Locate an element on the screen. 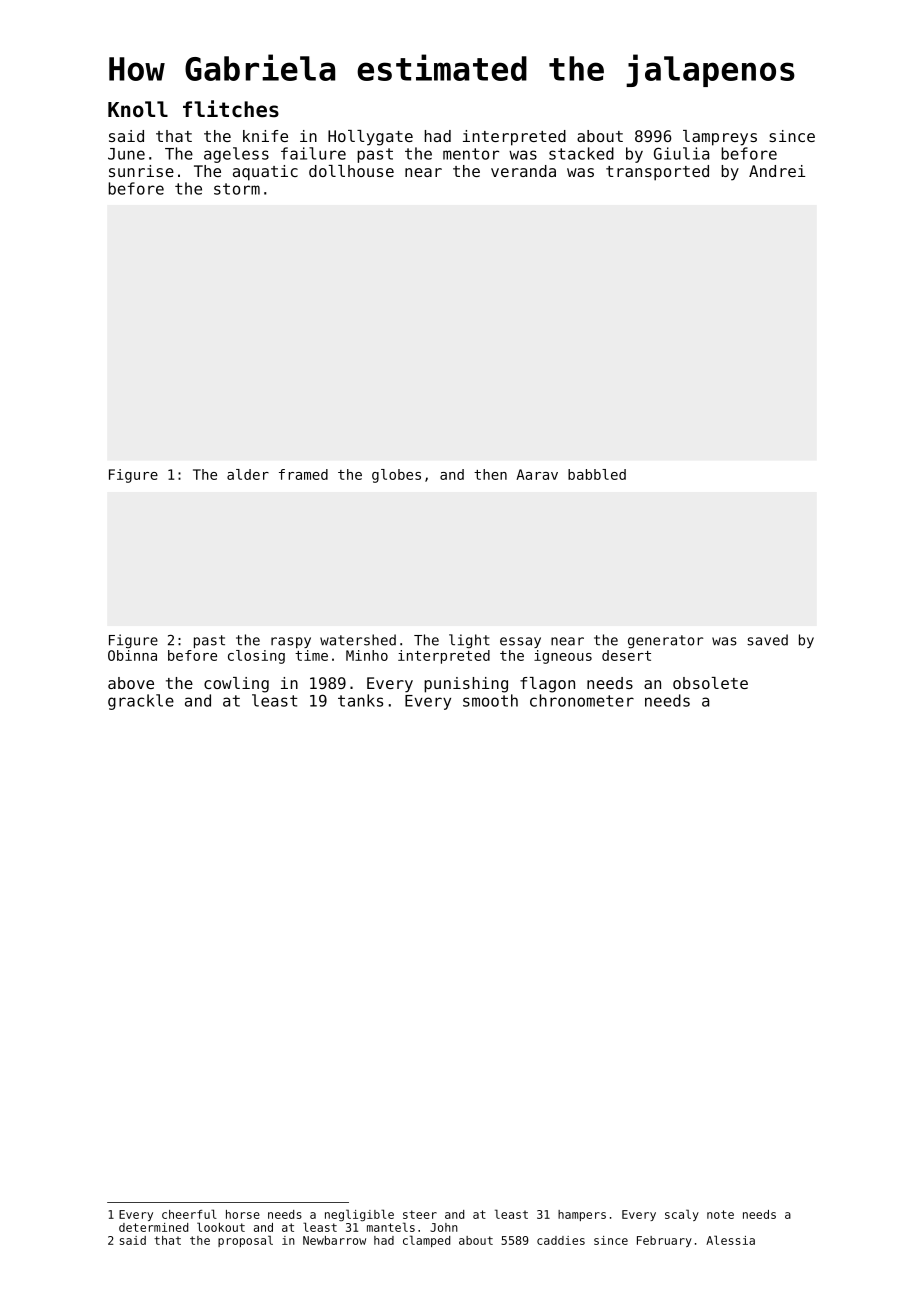 The image size is (924, 1308). generator is located at coordinates (665, 642).
